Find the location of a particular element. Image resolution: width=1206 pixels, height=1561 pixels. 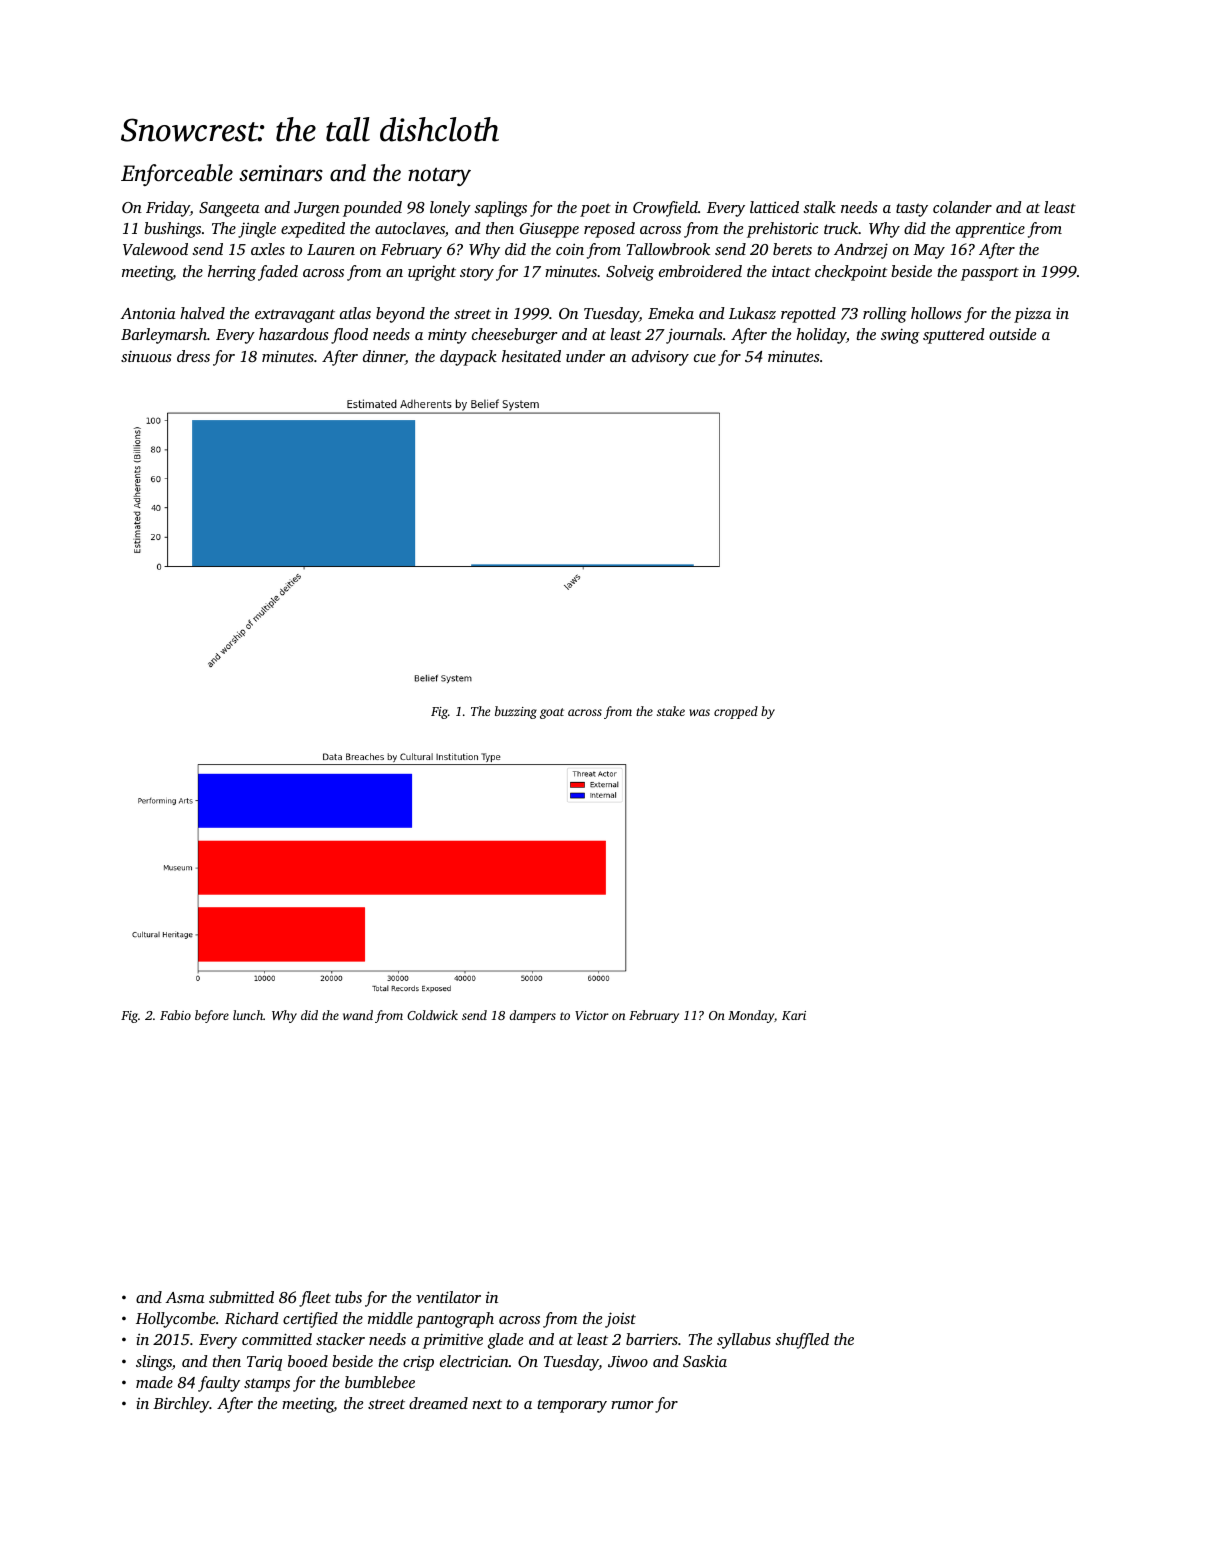

Birchley is located at coordinates (181, 1405).
